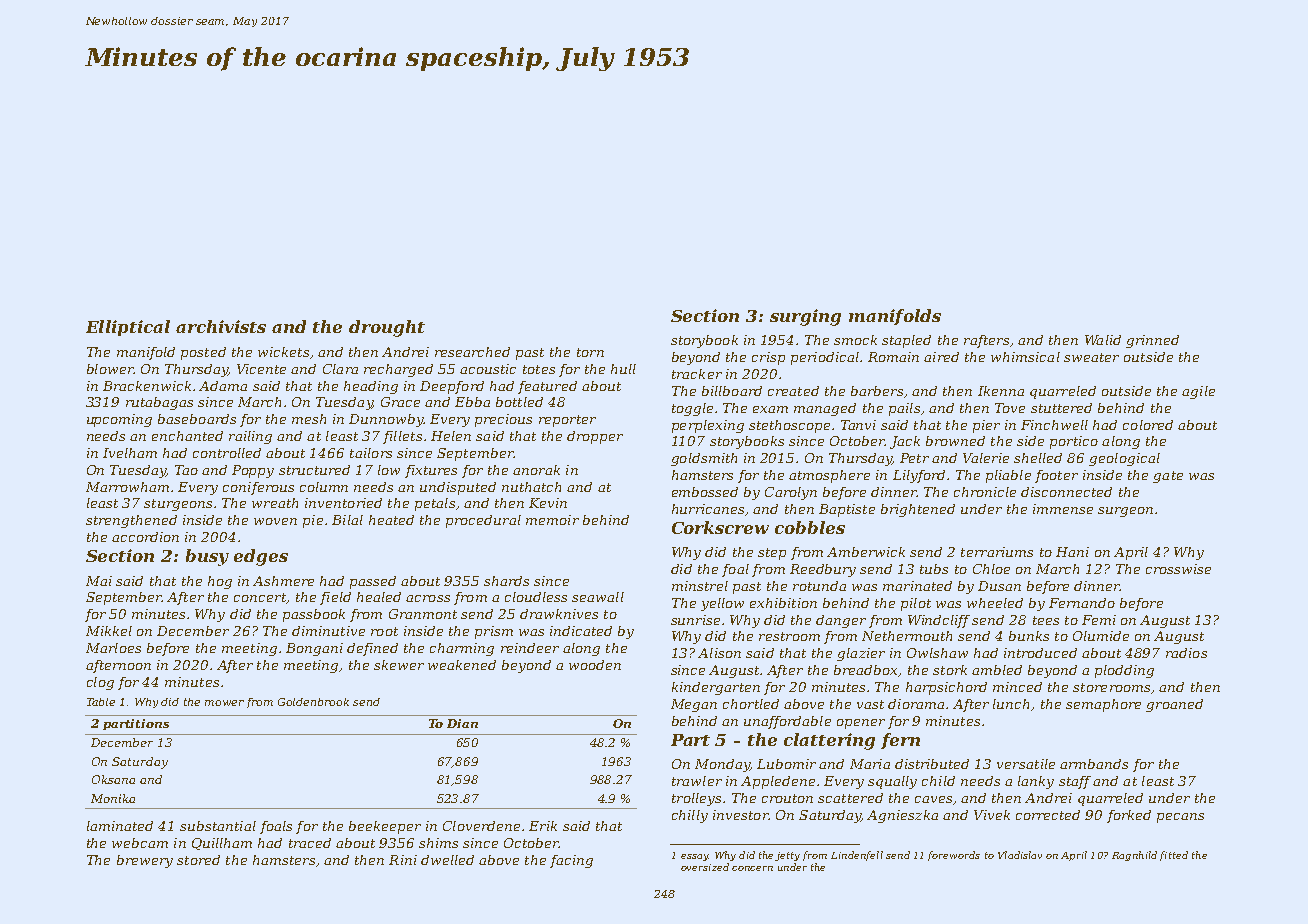 This page has width=1308, height=924. I want to click on beekeeper, so click(385, 827).
